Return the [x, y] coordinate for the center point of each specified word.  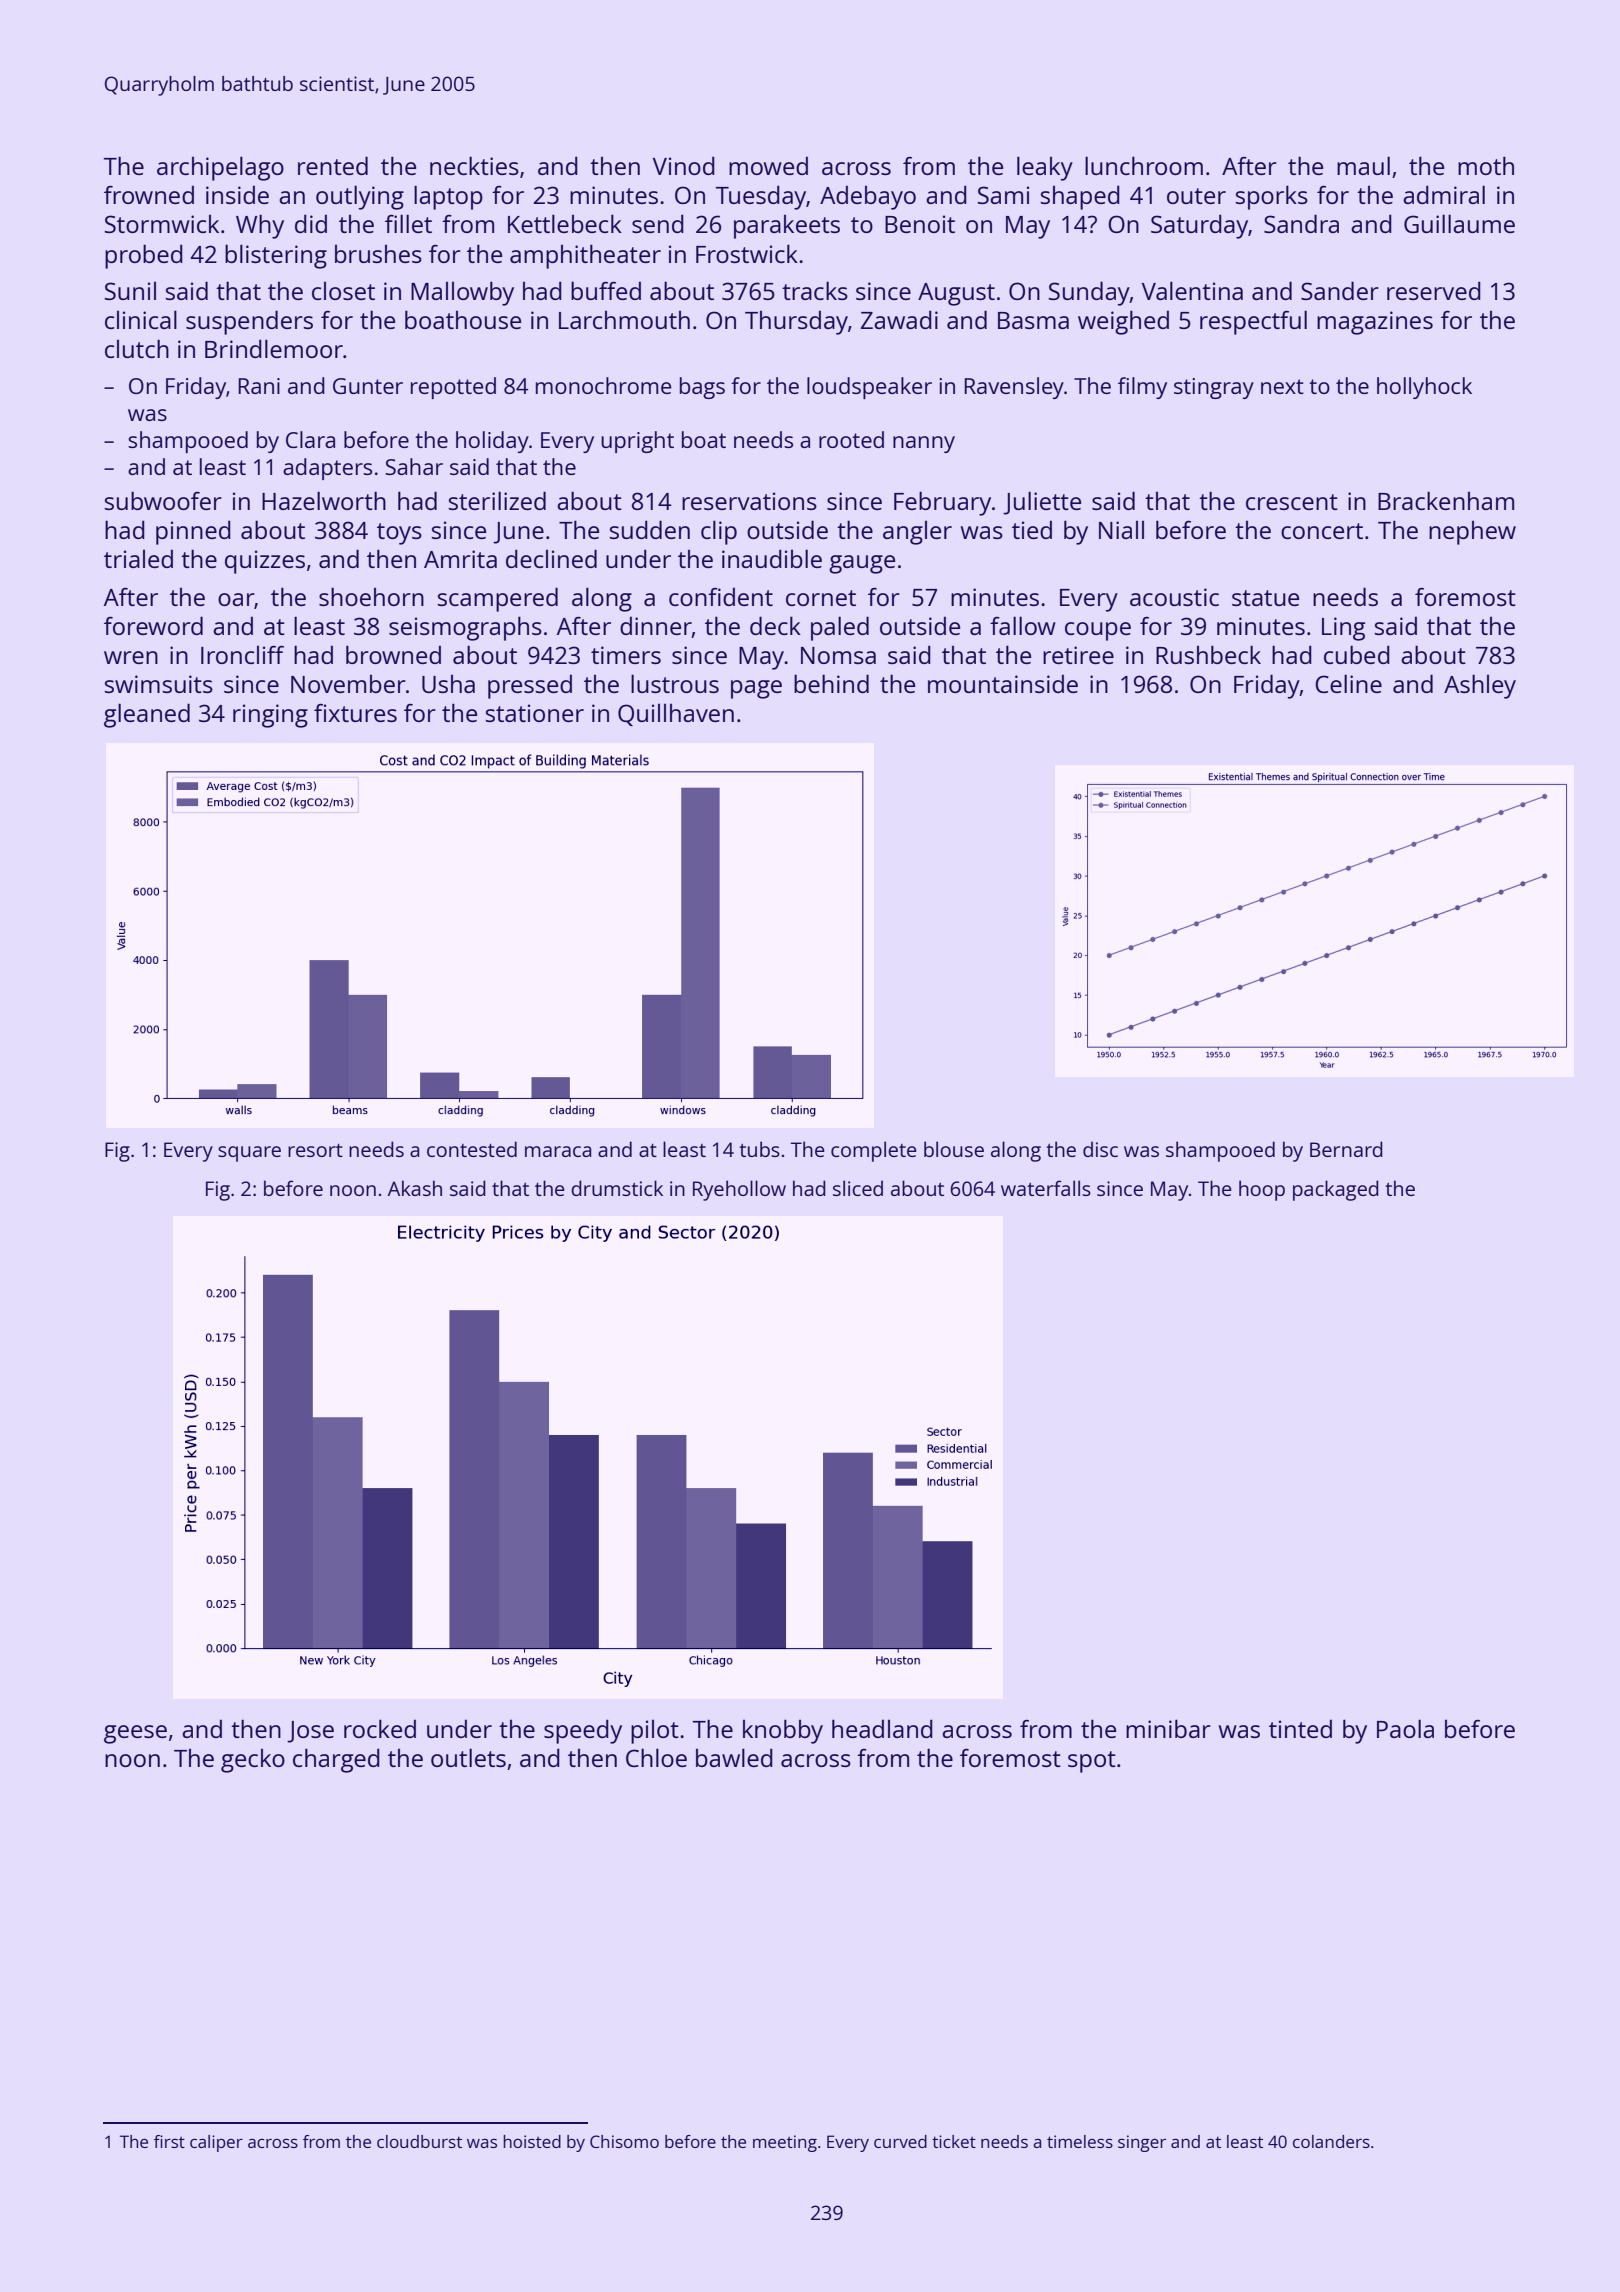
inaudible [772, 558]
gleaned [147, 715]
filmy [1142, 388]
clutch [137, 348]
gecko [253, 1761]
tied [1032, 530]
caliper [216, 2143]
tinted [1300, 1729]
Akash [415, 1188]
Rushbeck [1208, 654]
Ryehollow [739, 1190]
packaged [1336, 1190]
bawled [734, 1757]
